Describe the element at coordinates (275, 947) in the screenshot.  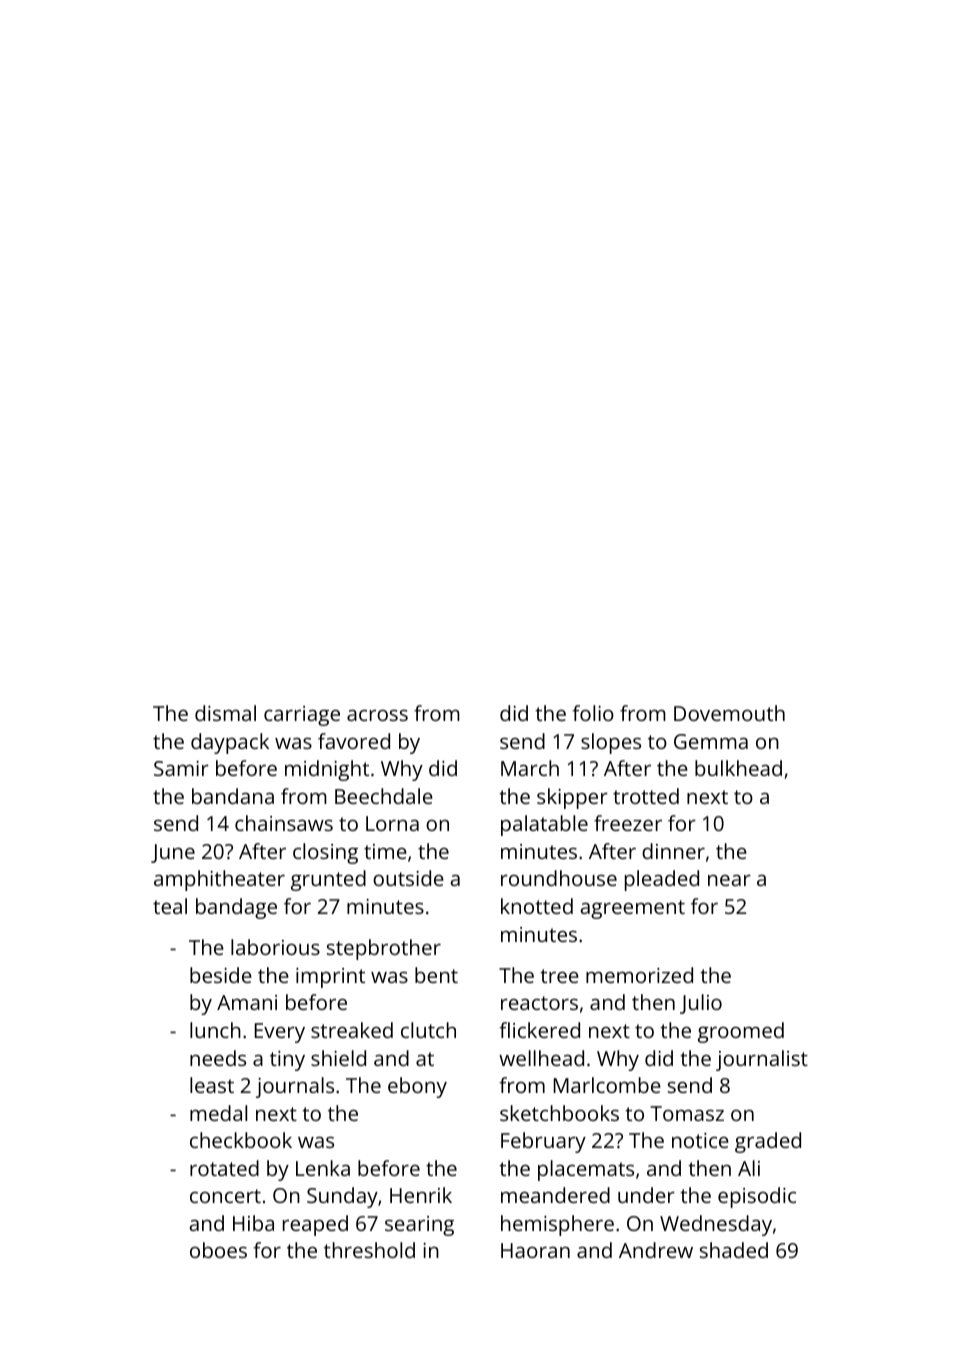
I see `laborious` at that location.
